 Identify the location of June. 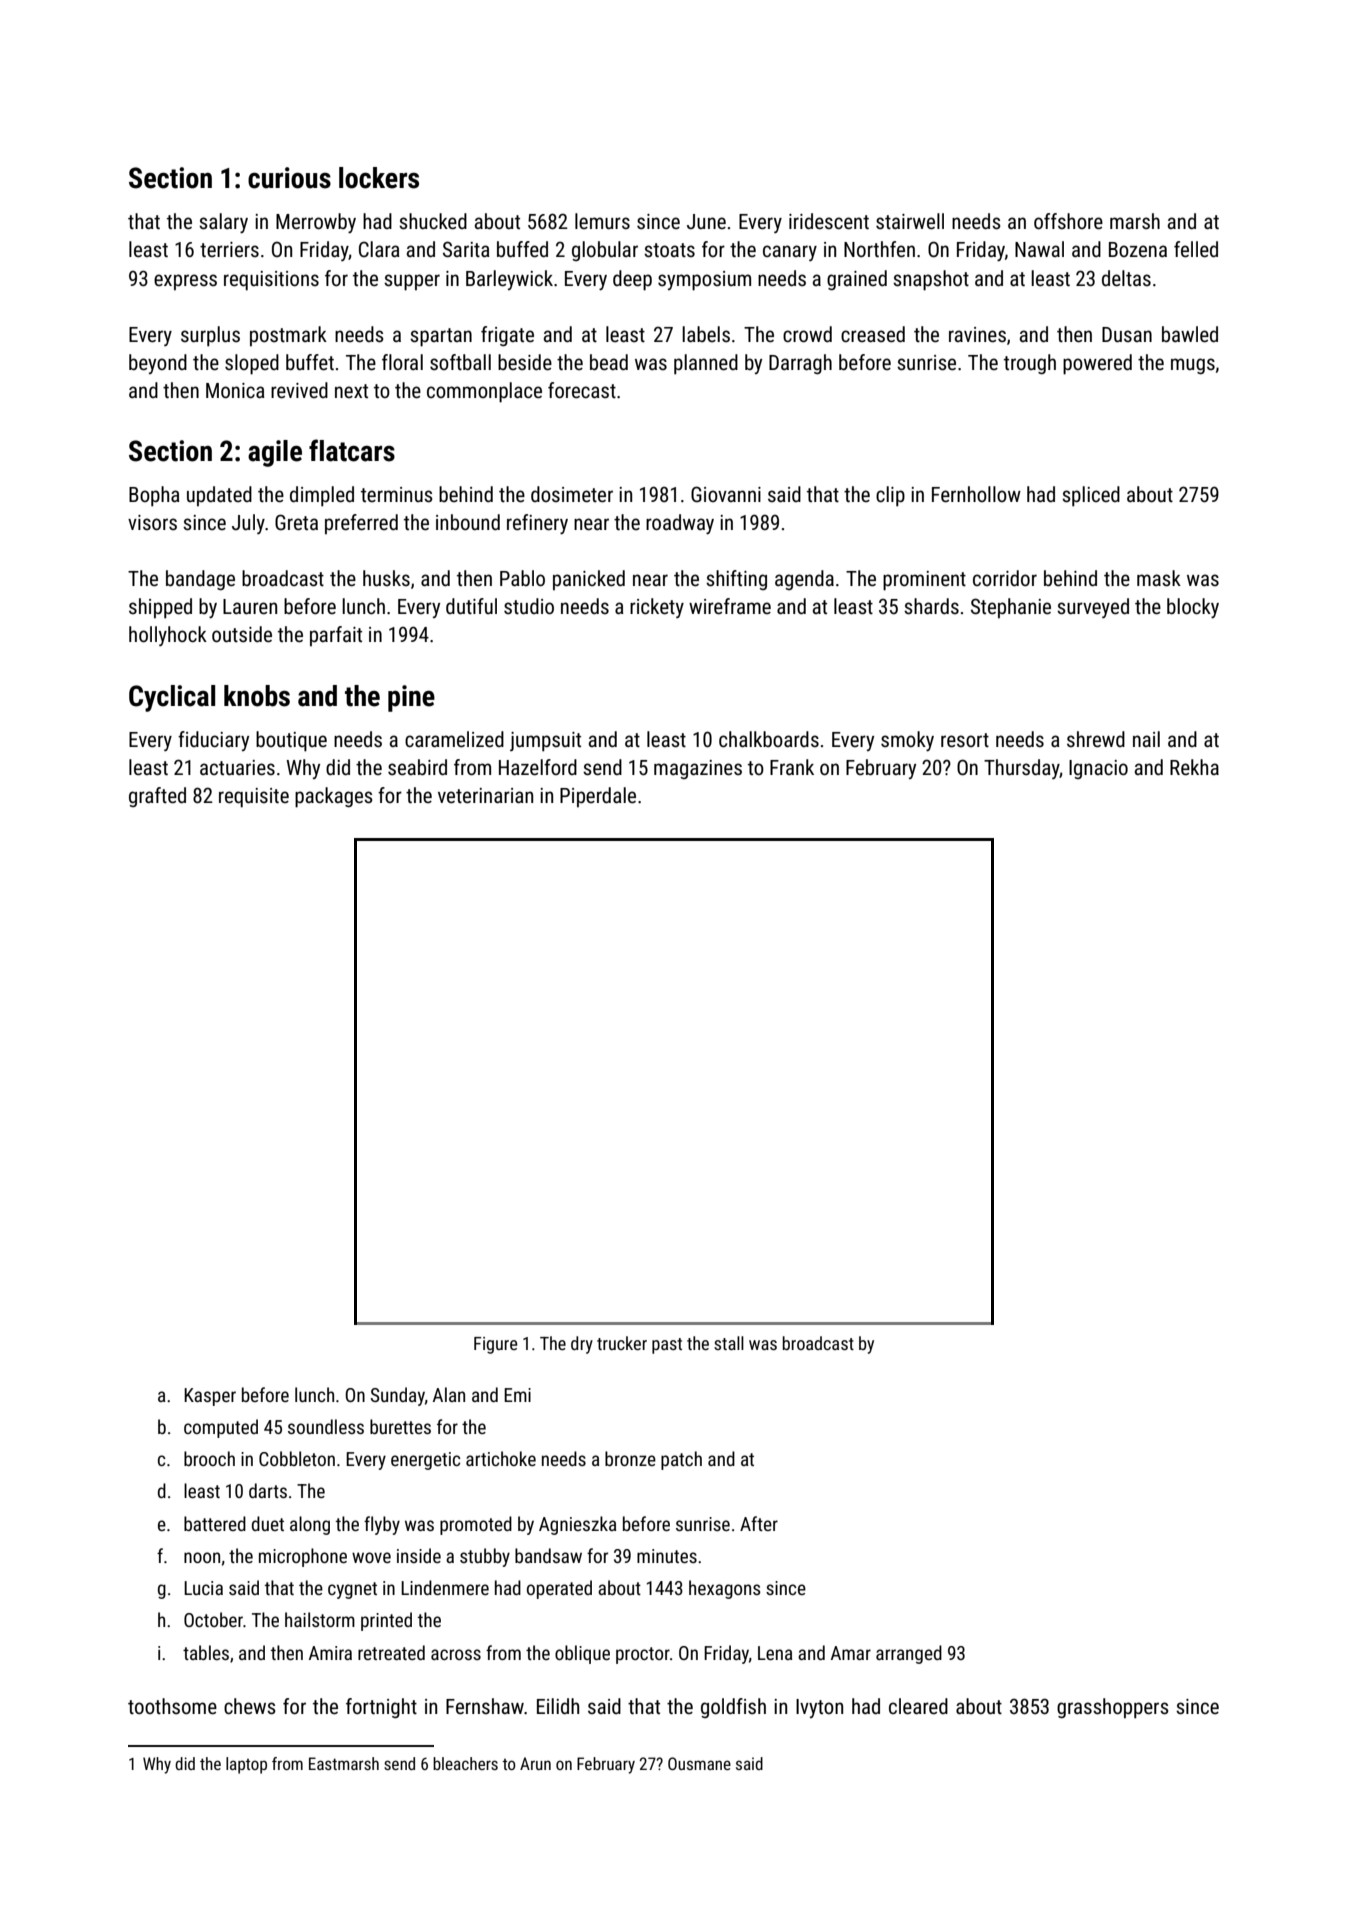
(706, 221).
